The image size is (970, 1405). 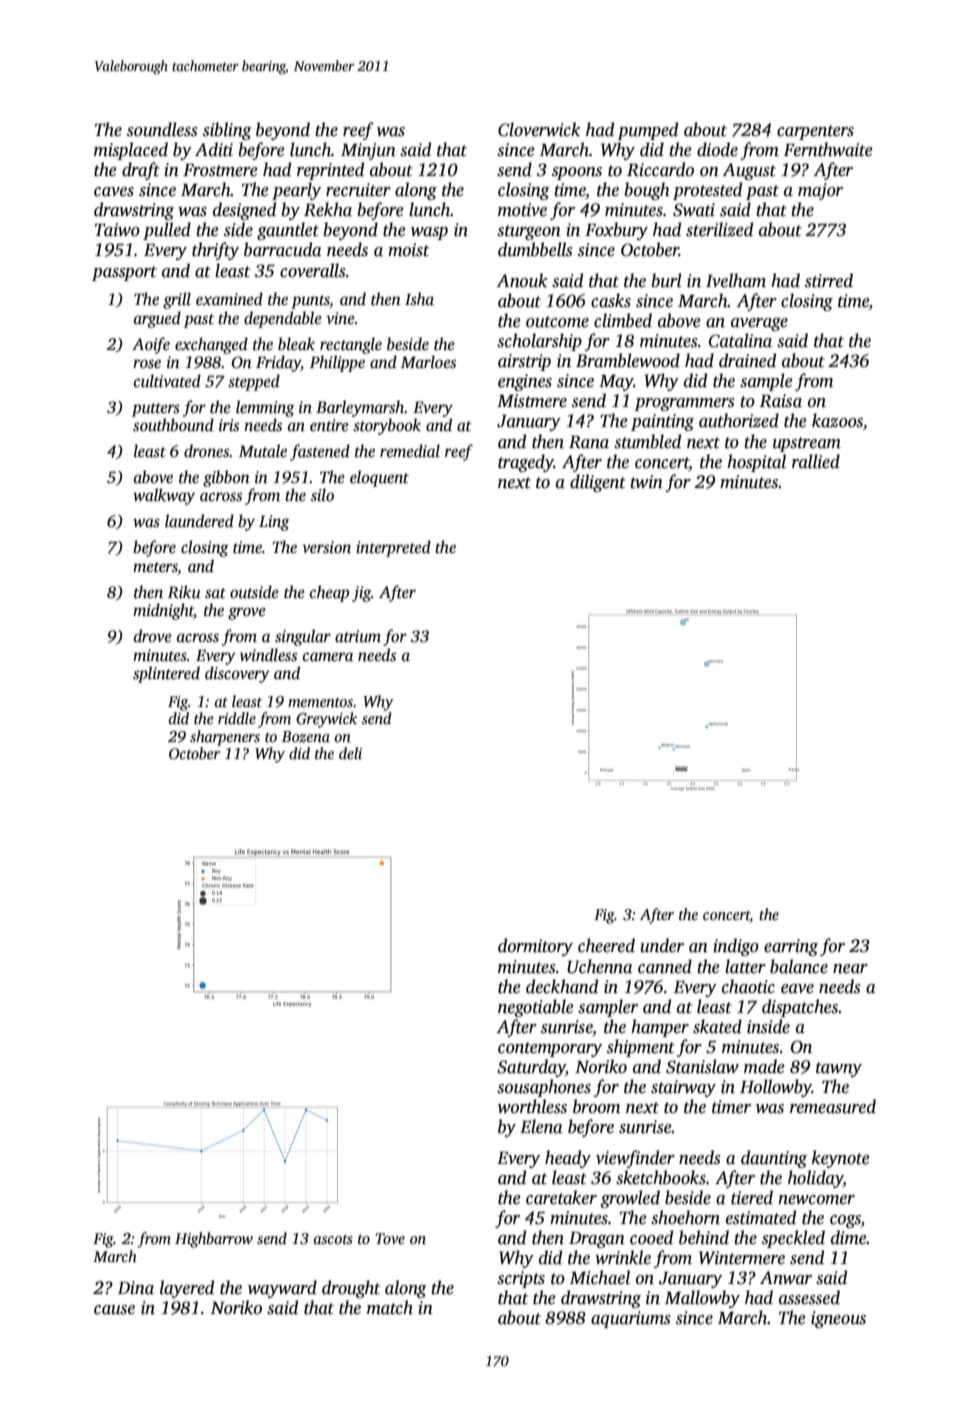 What do you see at coordinates (815, 132) in the screenshot?
I see `carpenters` at bounding box center [815, 132].
